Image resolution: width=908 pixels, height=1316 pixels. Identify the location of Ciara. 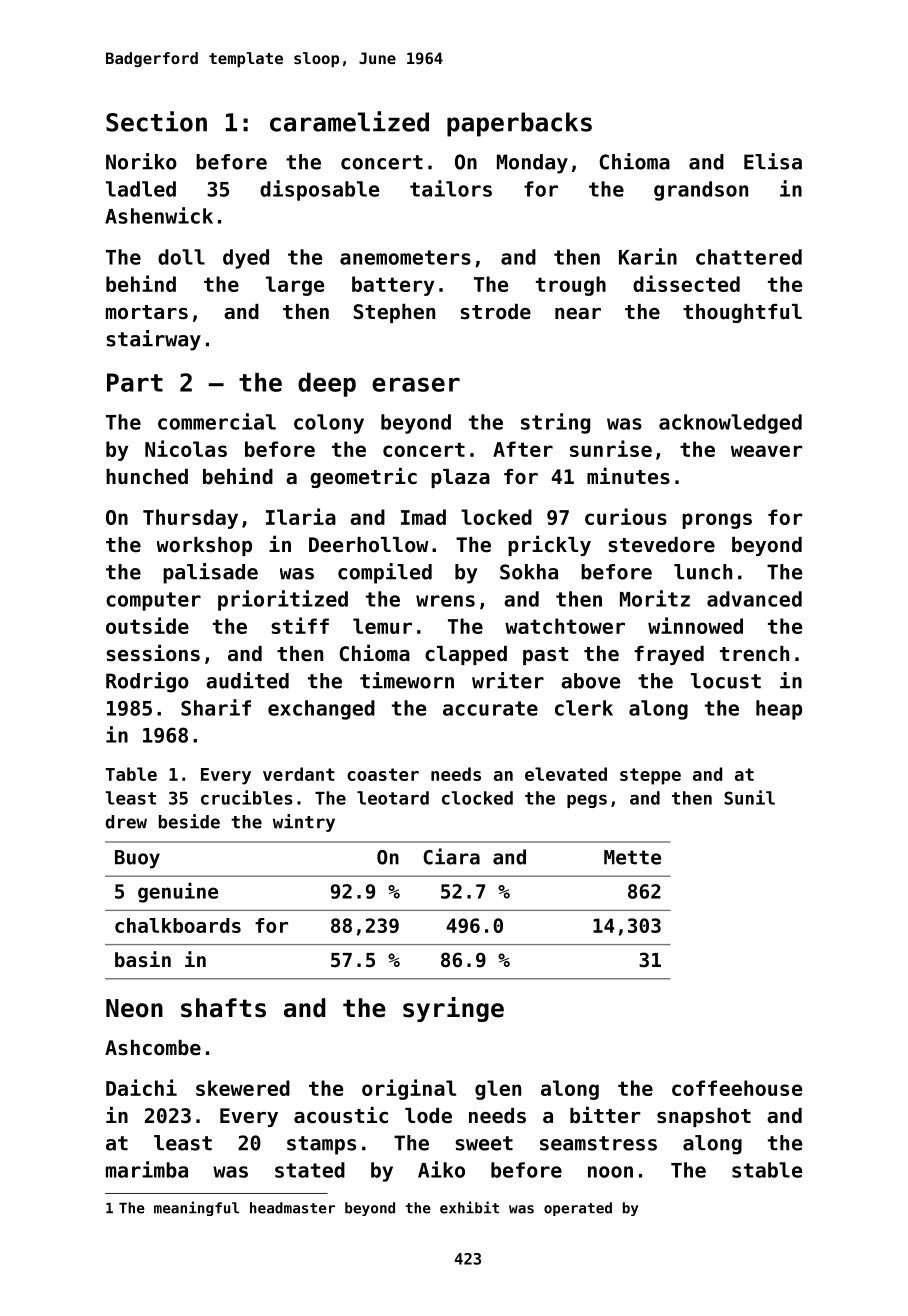
(451, 856).
